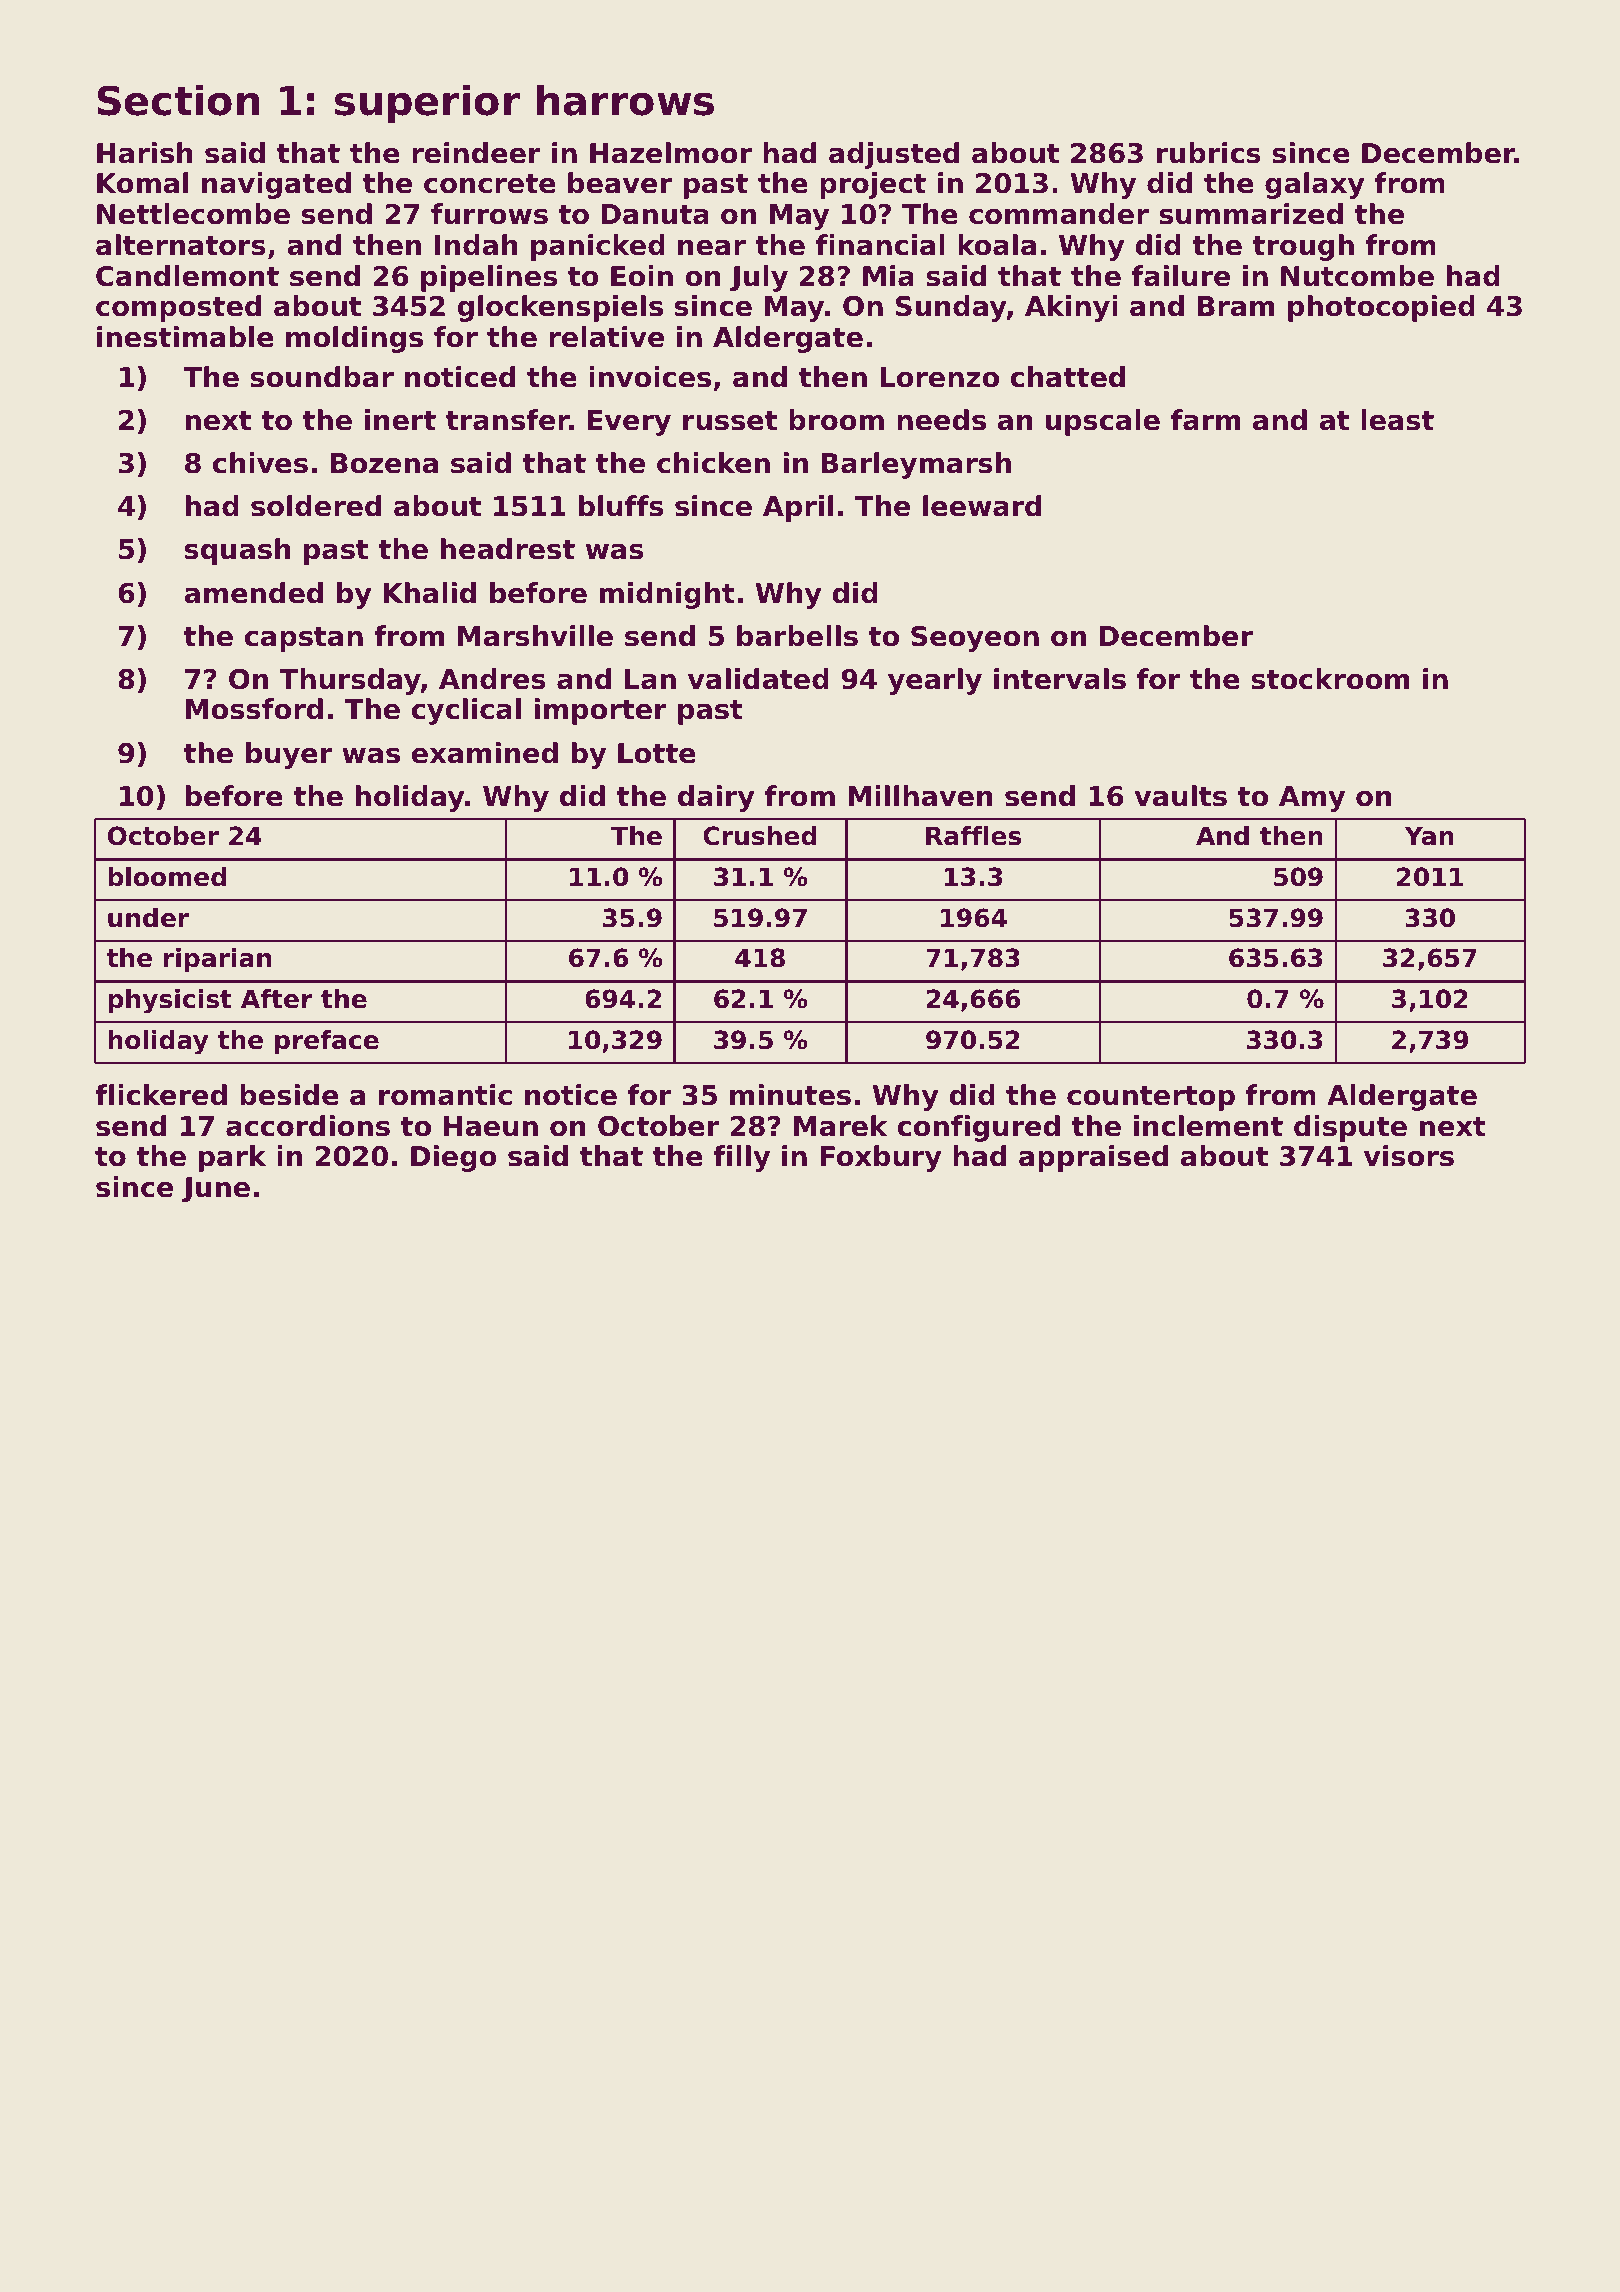  What do you see at coordinates (625, 100) in the screenshot?
I see `harrows` at bounding box center [625, 100].
